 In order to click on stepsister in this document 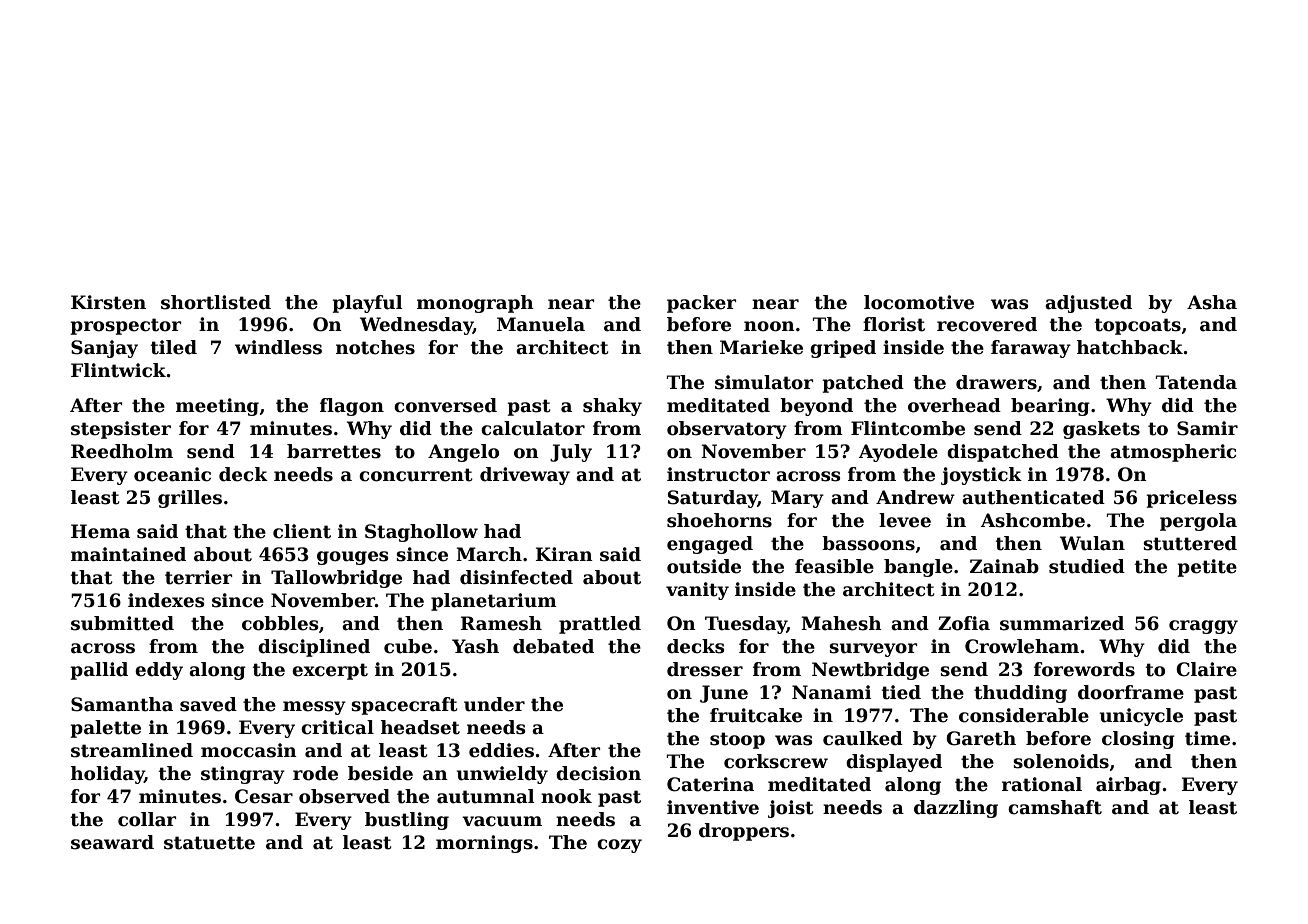, I will do `click(121, 430)`.
